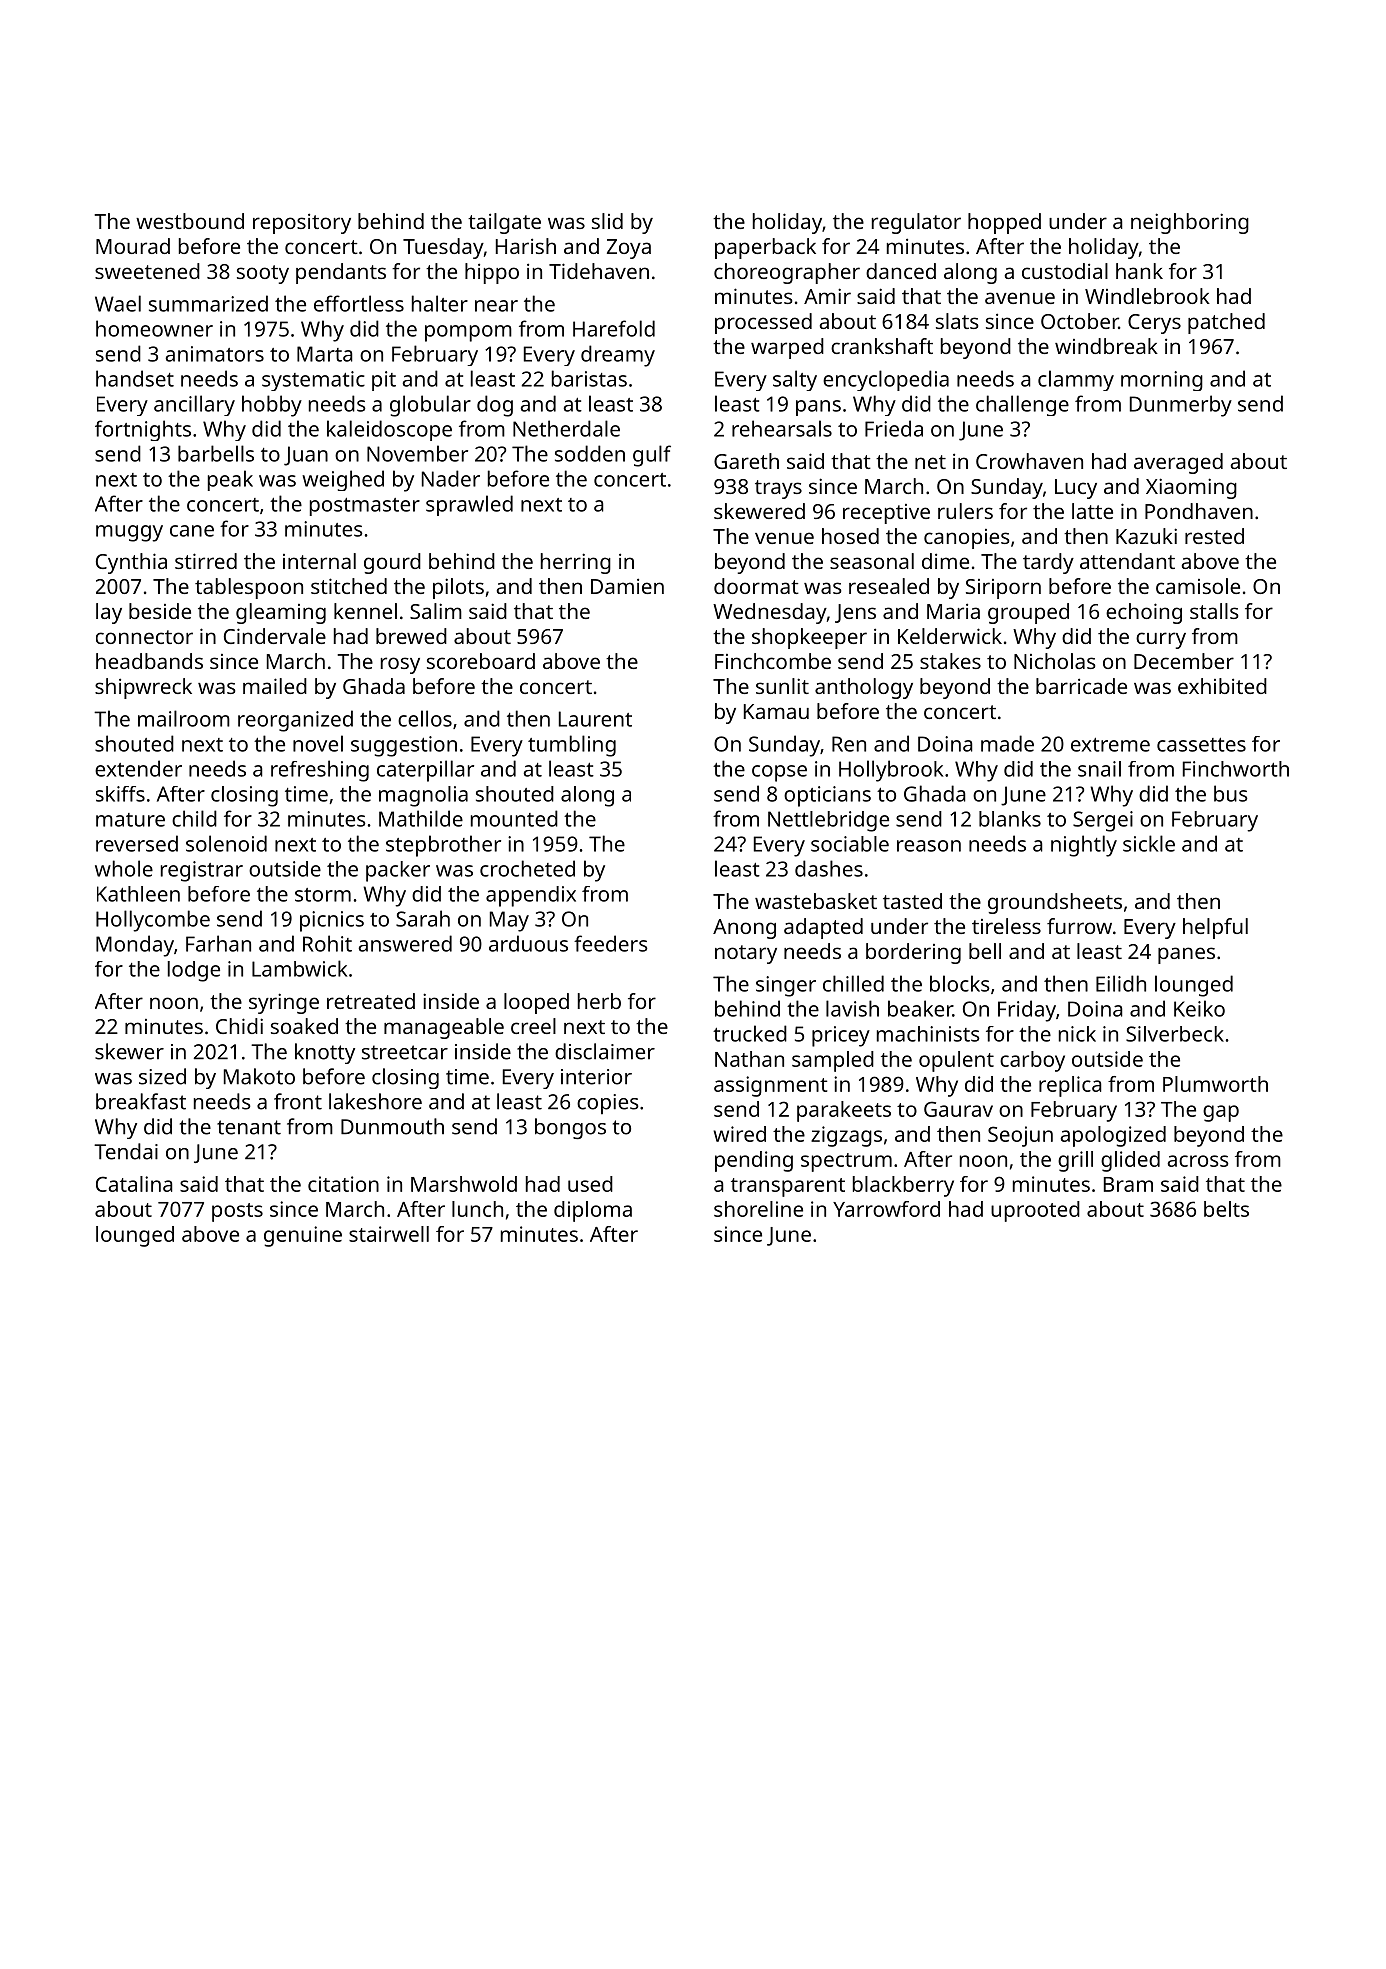  I want to click on morning, so click(1162, 381).
